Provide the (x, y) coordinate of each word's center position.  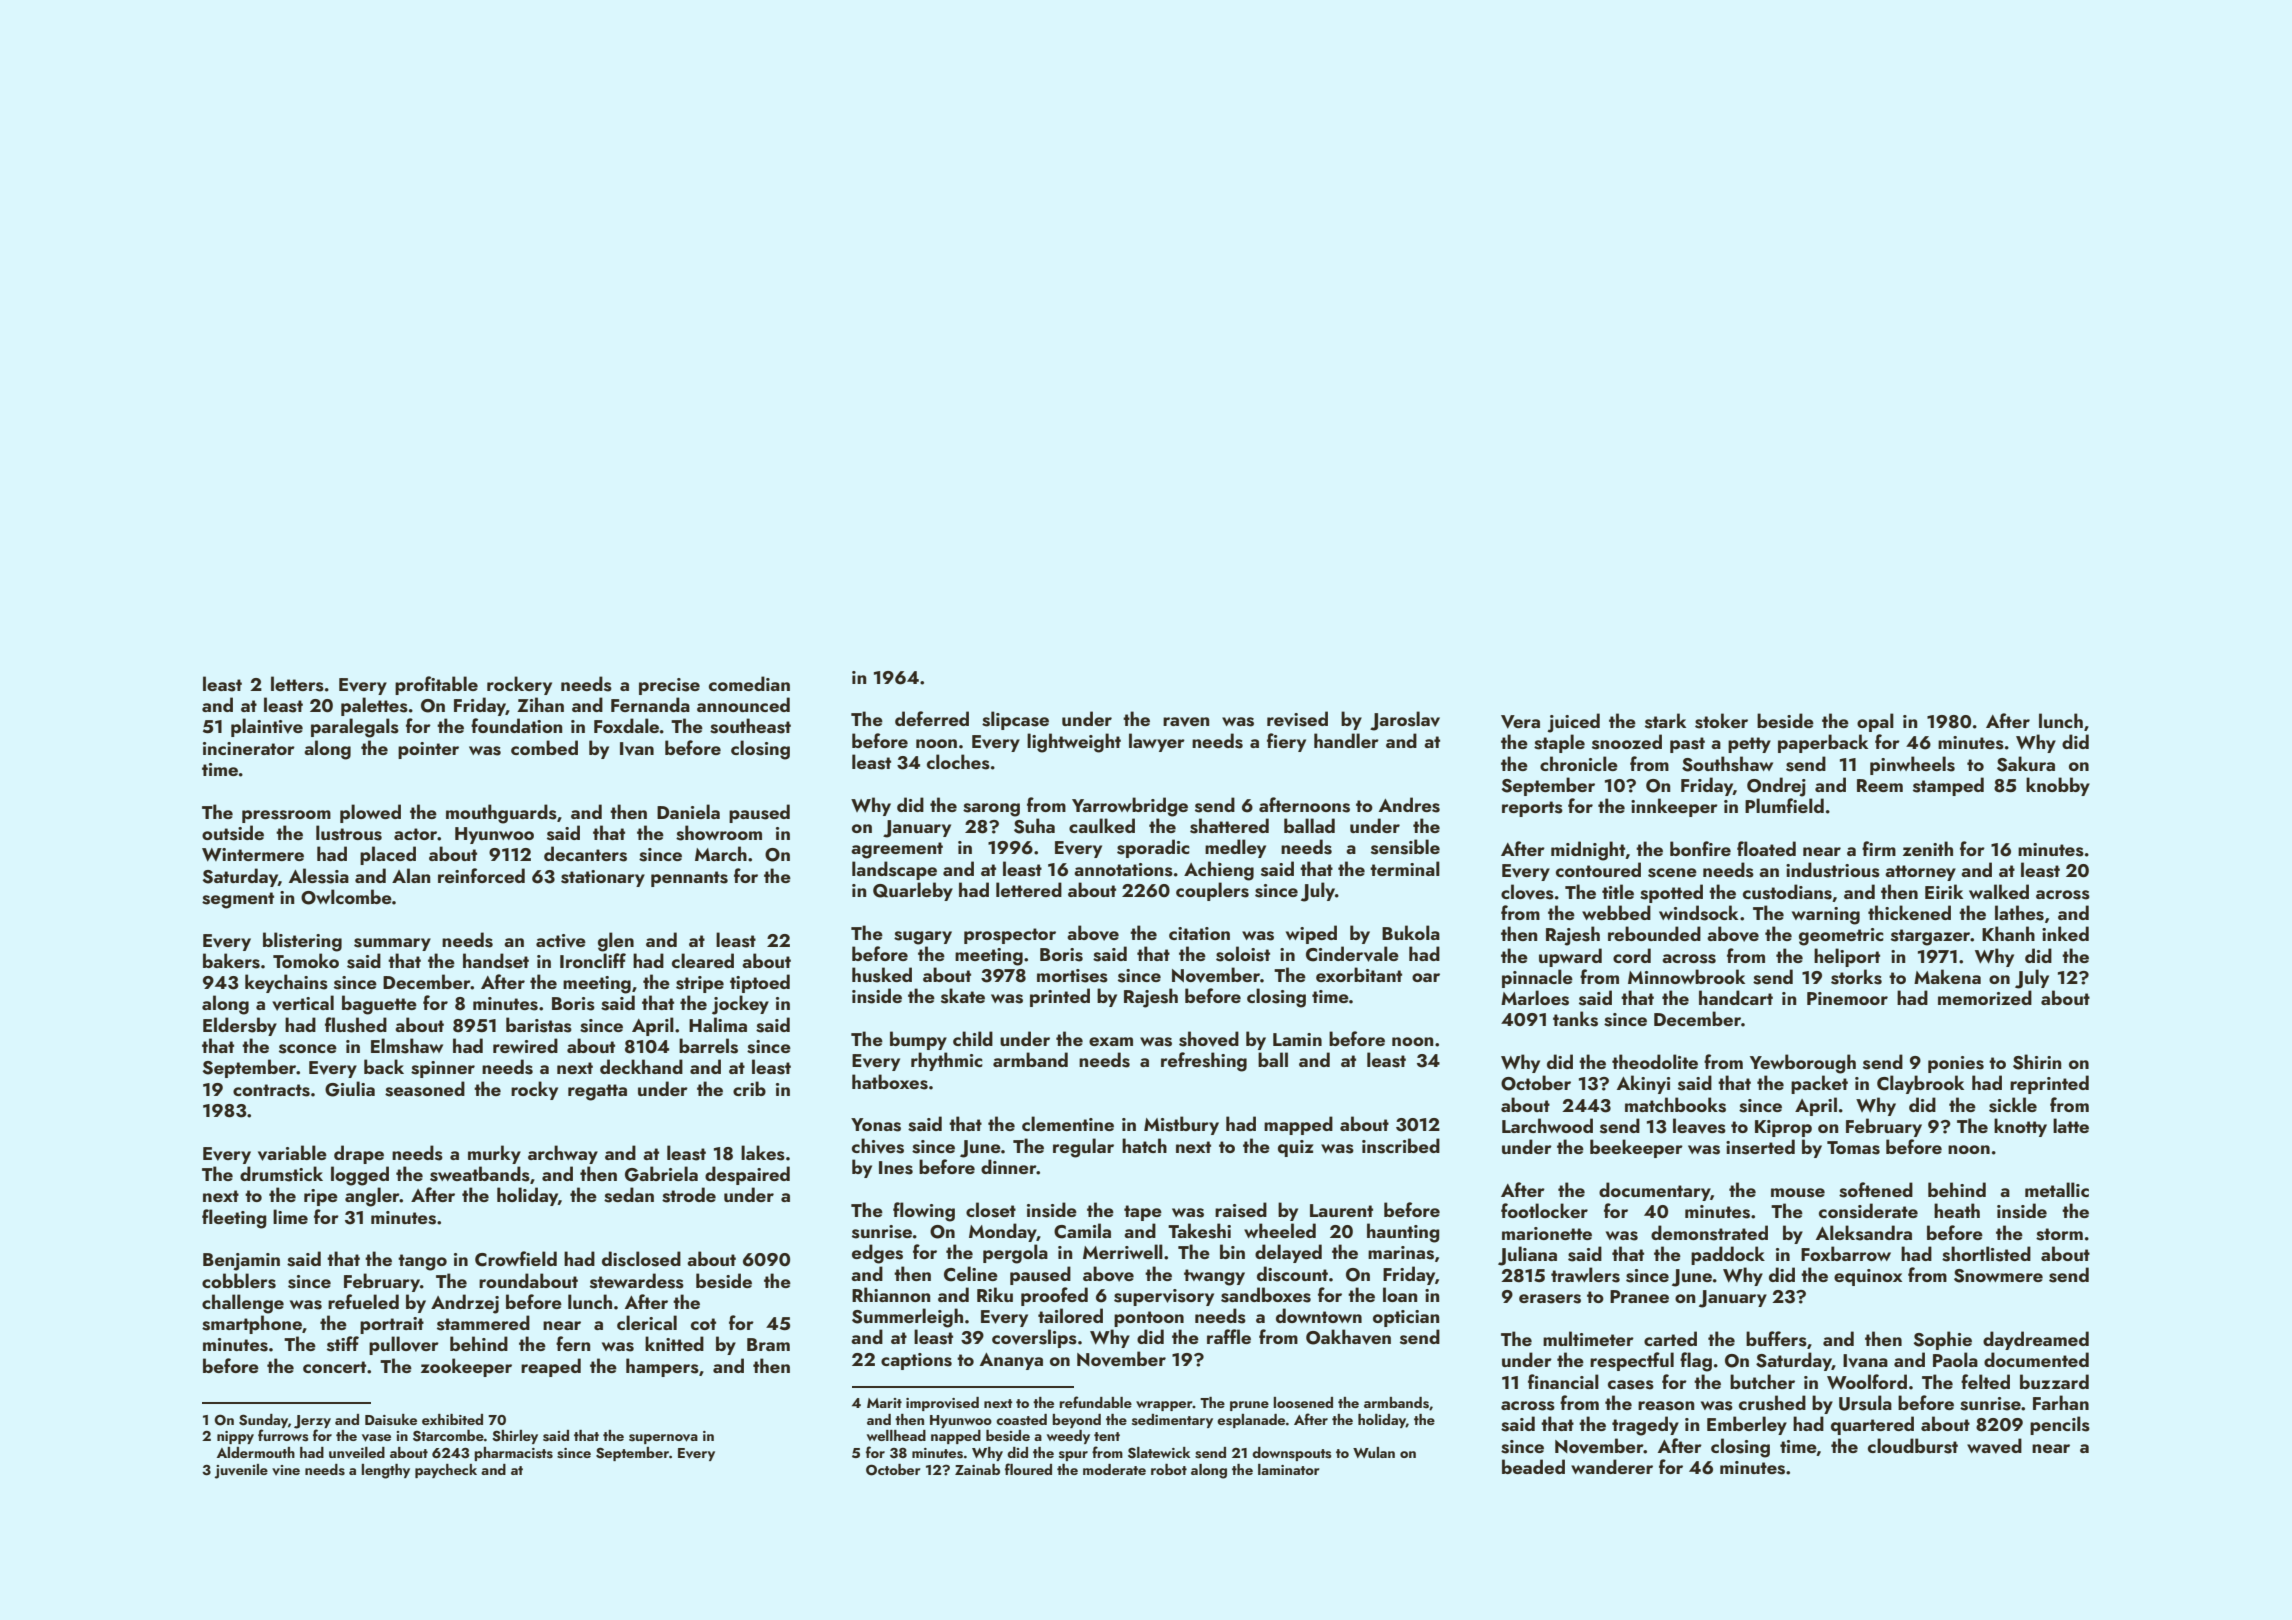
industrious (1833, 870)
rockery (519, 685)
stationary (603, 878)
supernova (663, 1439)
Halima (718, 1024)
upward (1570, 957)
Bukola (1411, 932)
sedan (629, 1195)
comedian (749, 683)
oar (1426, 977)
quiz (1295, 1148)
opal (1875, 722)
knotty (2020, 1127)
